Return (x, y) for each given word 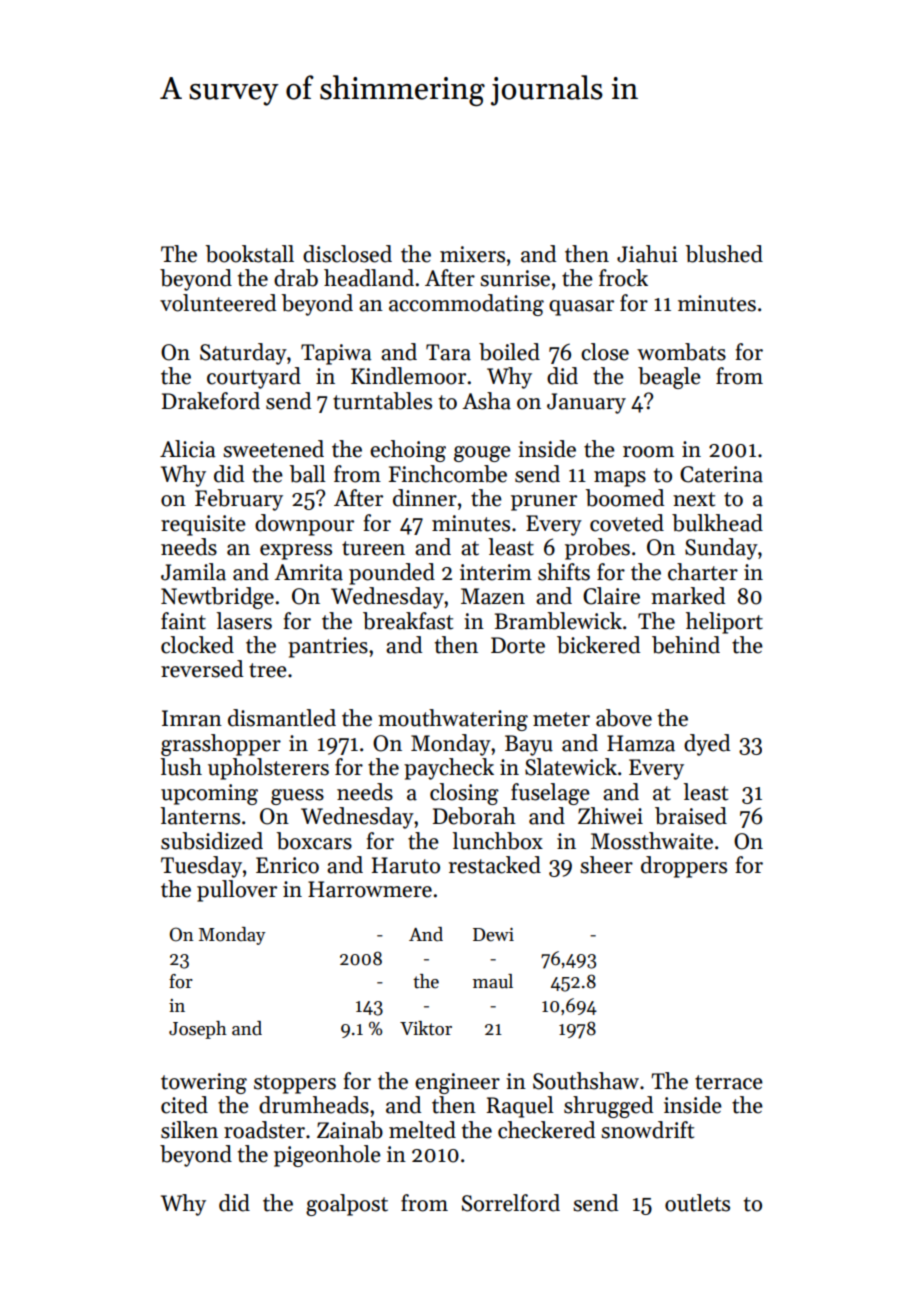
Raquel (520, 1107)
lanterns (200, 816)
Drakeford (211, 401)
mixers (472, 254)
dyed (707, 745)
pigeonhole (327, 1156)
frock (623, 278)
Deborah (474, 816)
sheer (606, 865)
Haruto (406, 865)
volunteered (218, 303)
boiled (509, 352)
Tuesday (201, 867)
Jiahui (647, 254)
